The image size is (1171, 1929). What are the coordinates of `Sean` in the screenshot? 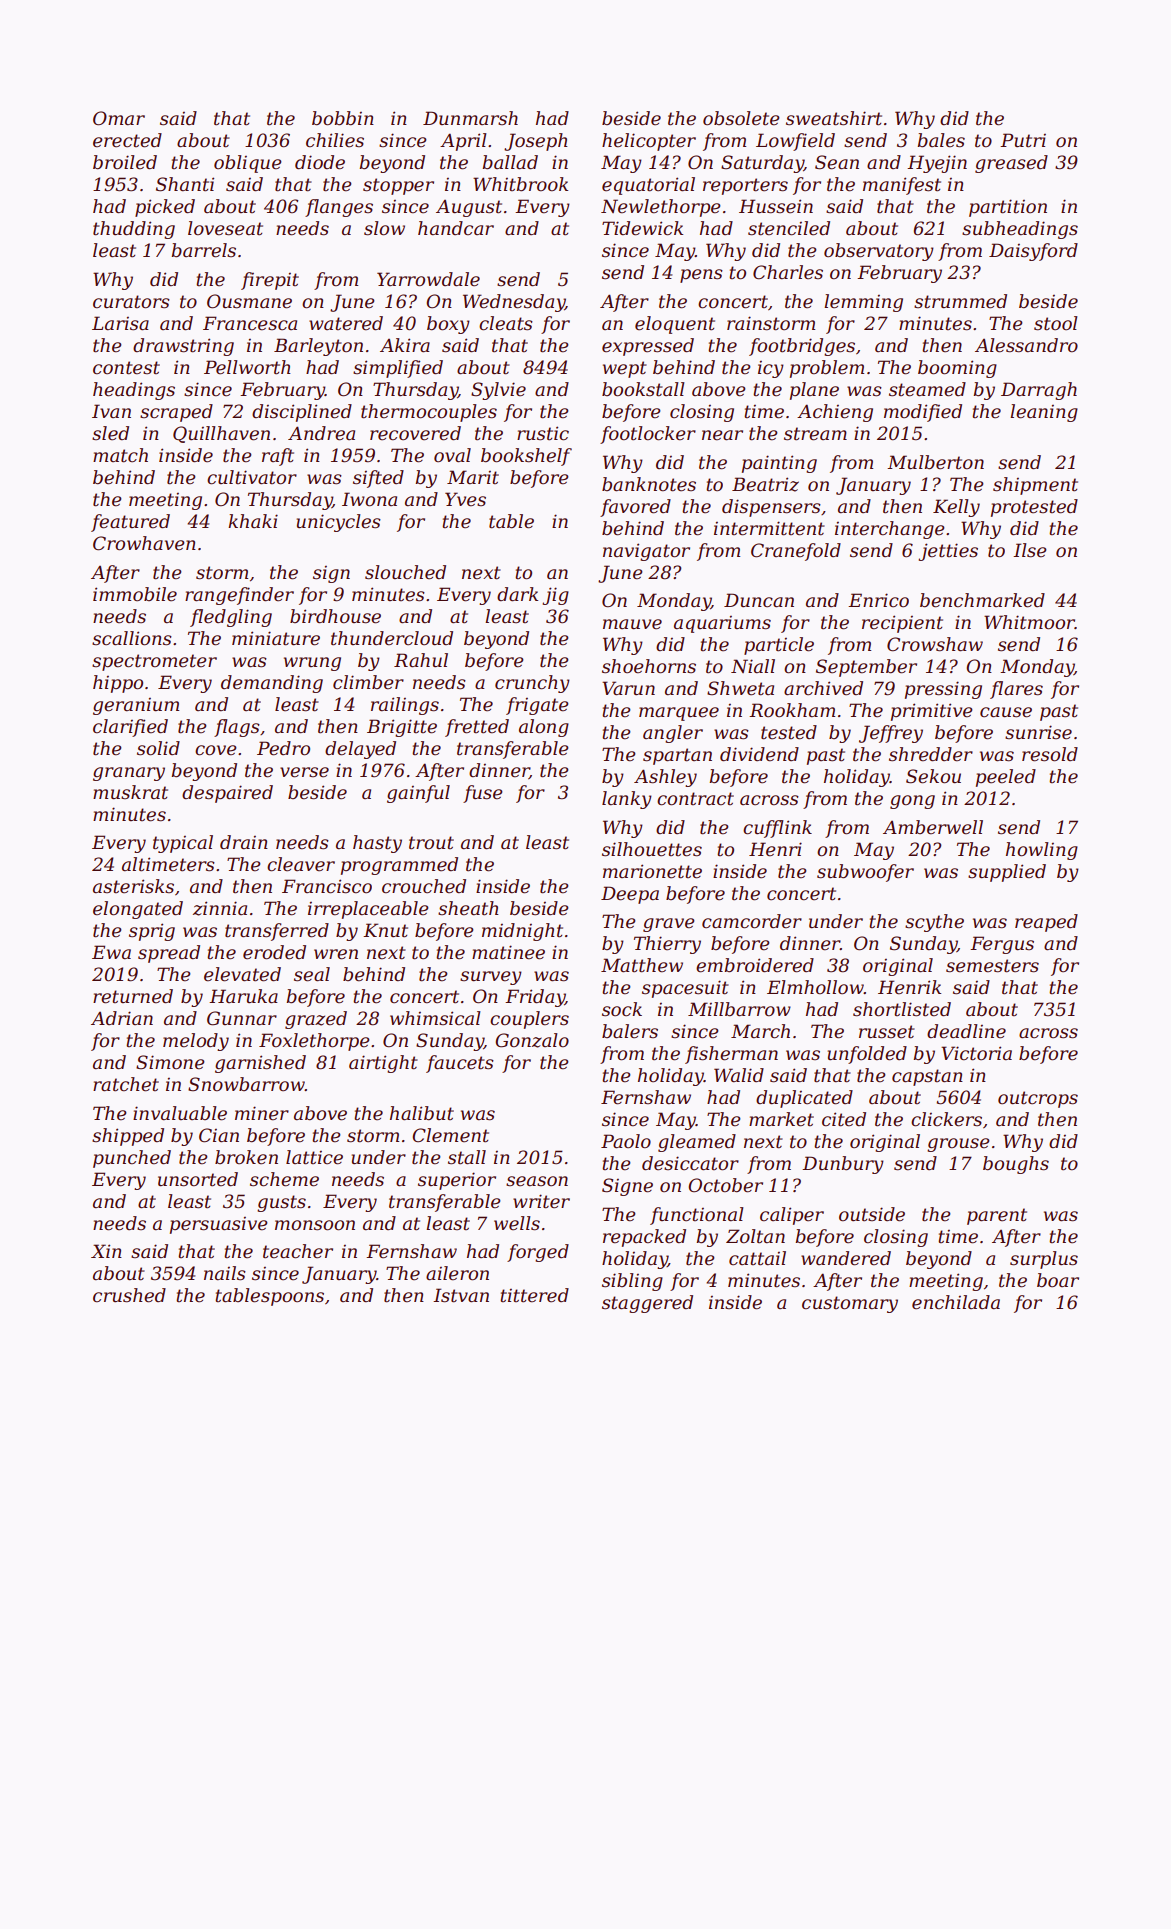 It's located at (837, 162).
